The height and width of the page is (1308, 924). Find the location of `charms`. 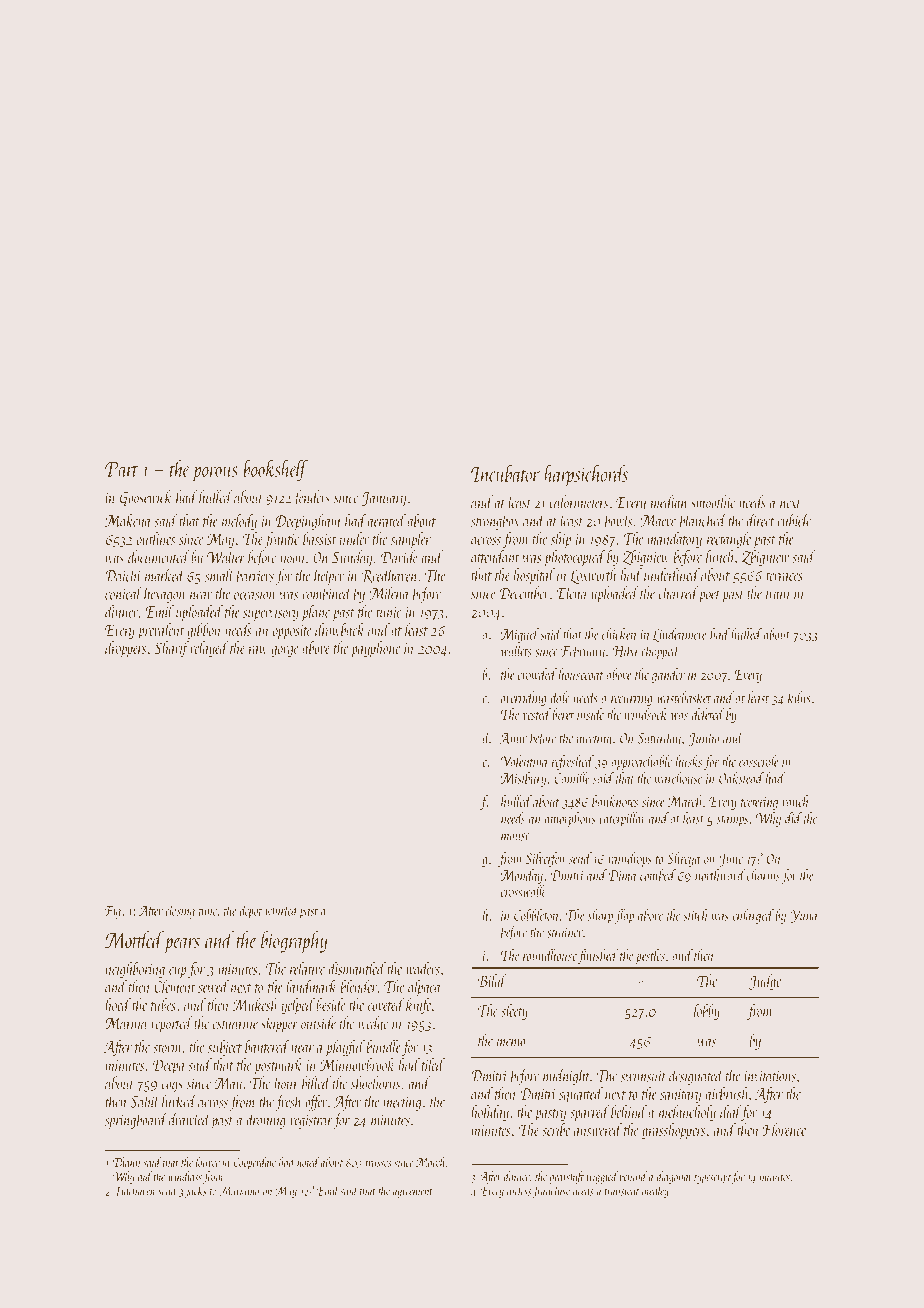

charms is located at coordinates (763, 875).
